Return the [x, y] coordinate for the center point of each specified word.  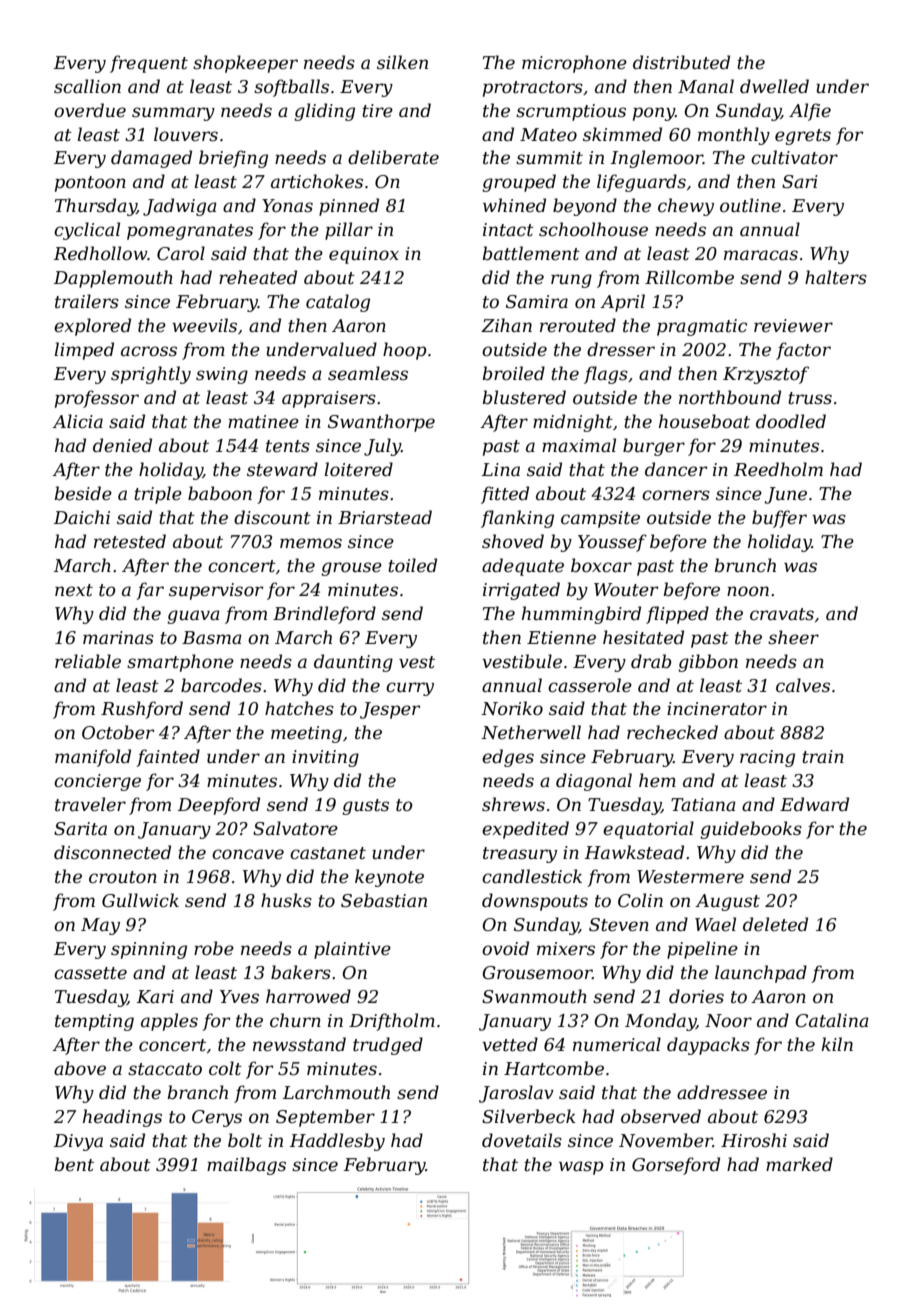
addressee [722, 1092]
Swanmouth [534, 996]
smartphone [180, 663]
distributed [681, 62]
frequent [149, 64]
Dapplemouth [113, 279]
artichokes [317, 181]
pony [654, 114]
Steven [619, 925]
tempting [94, 1022]
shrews [513, 804]
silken [402, 62]
